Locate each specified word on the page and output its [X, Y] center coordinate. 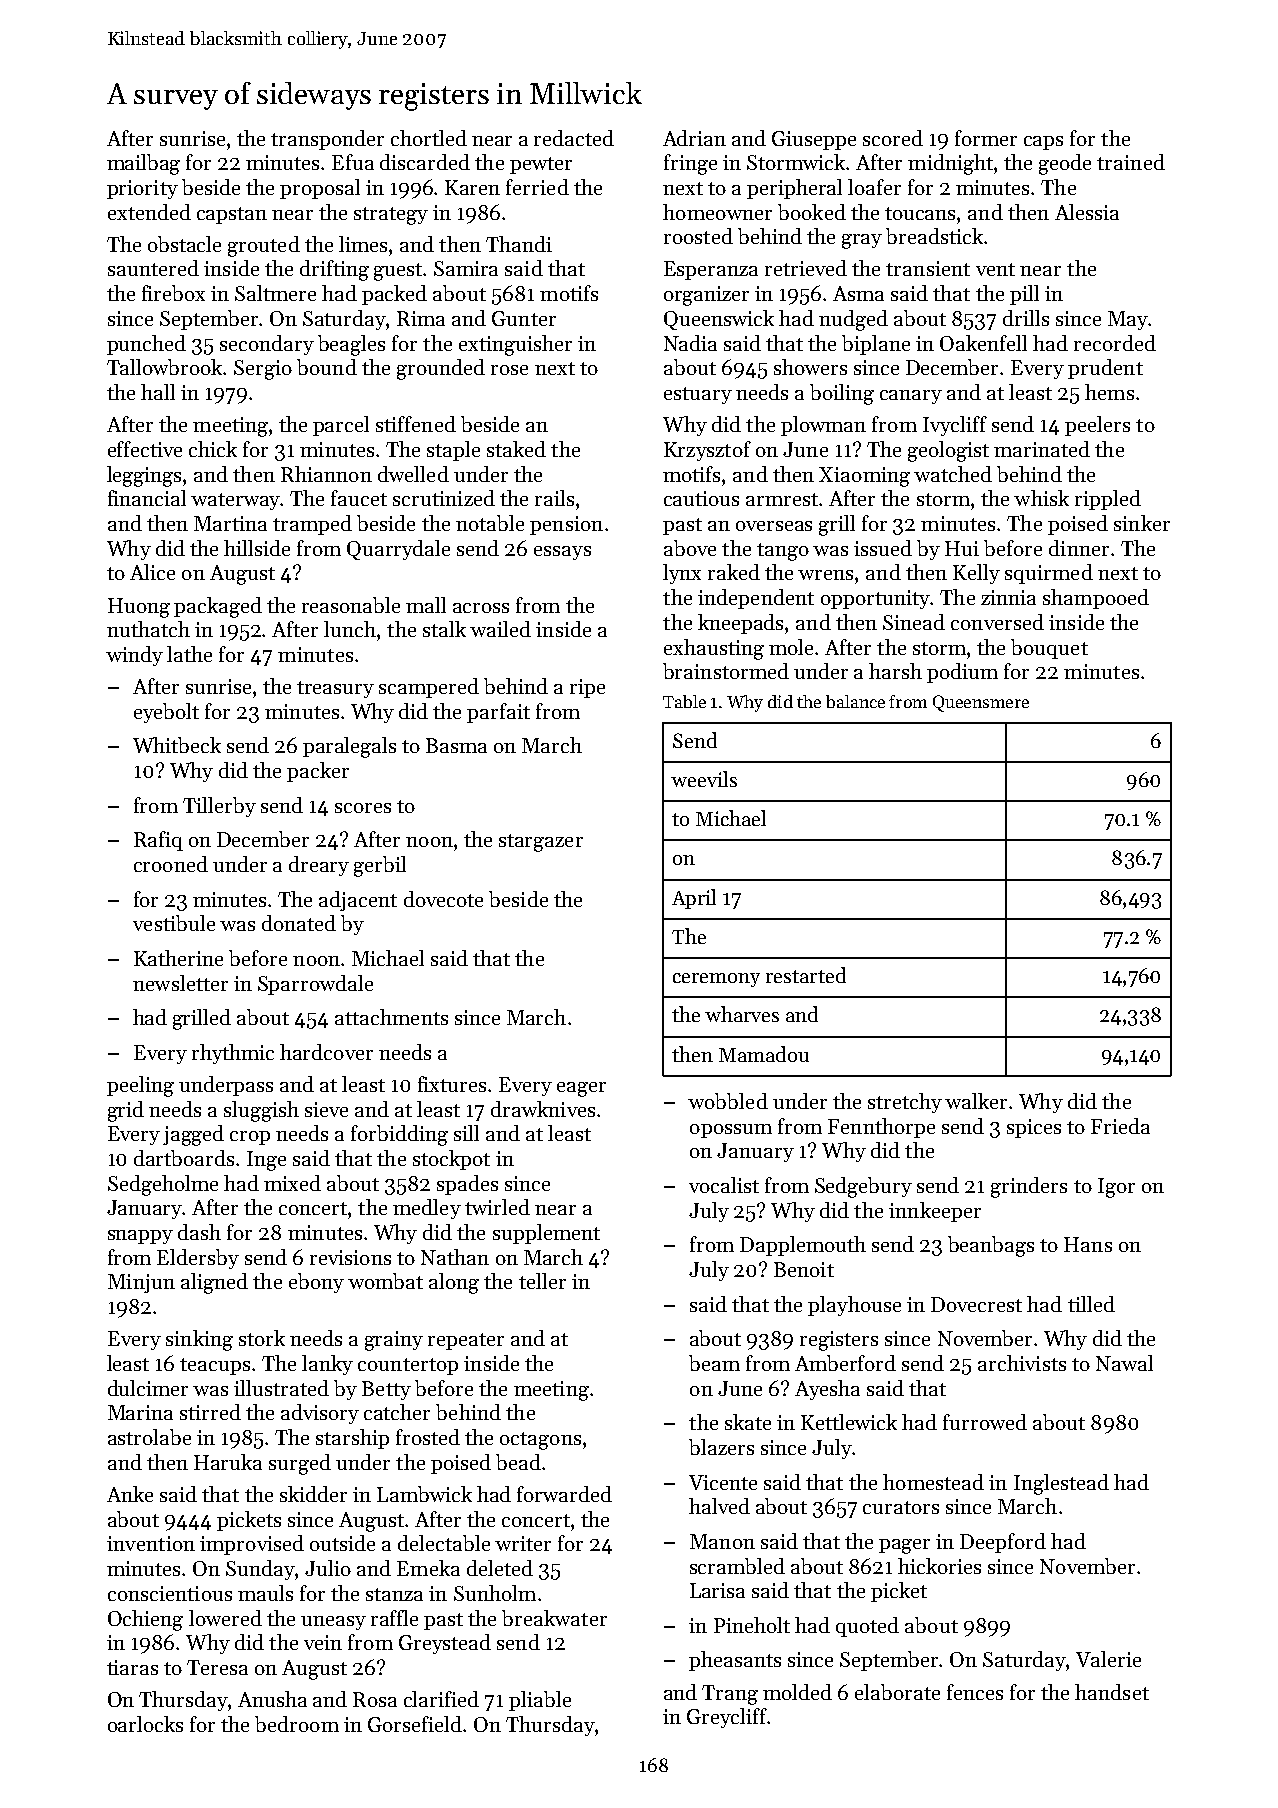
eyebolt [166, 713]
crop [250, 1138]
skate [748, 1422]
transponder [327, 140]
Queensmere [981, 703]
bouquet [1049, 649]
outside [342, 1543]
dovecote [443, 899]
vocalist [724, 1185]
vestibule [174, 923]
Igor [1116, 1188]
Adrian [694, 138]
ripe [587, 688]
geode [1065, 164]
